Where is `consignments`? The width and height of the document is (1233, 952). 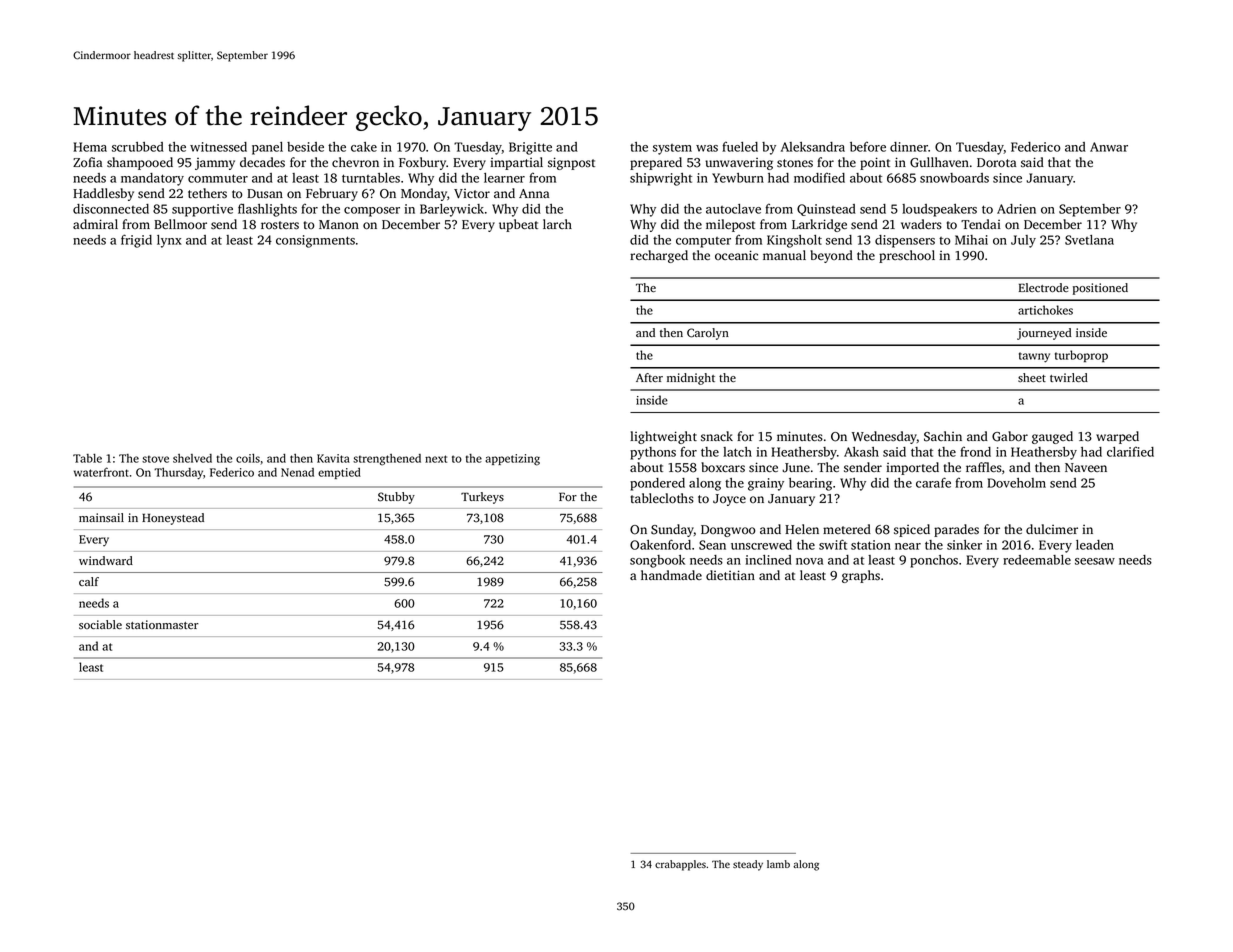 consignments is located at coordinates (315, 241).
